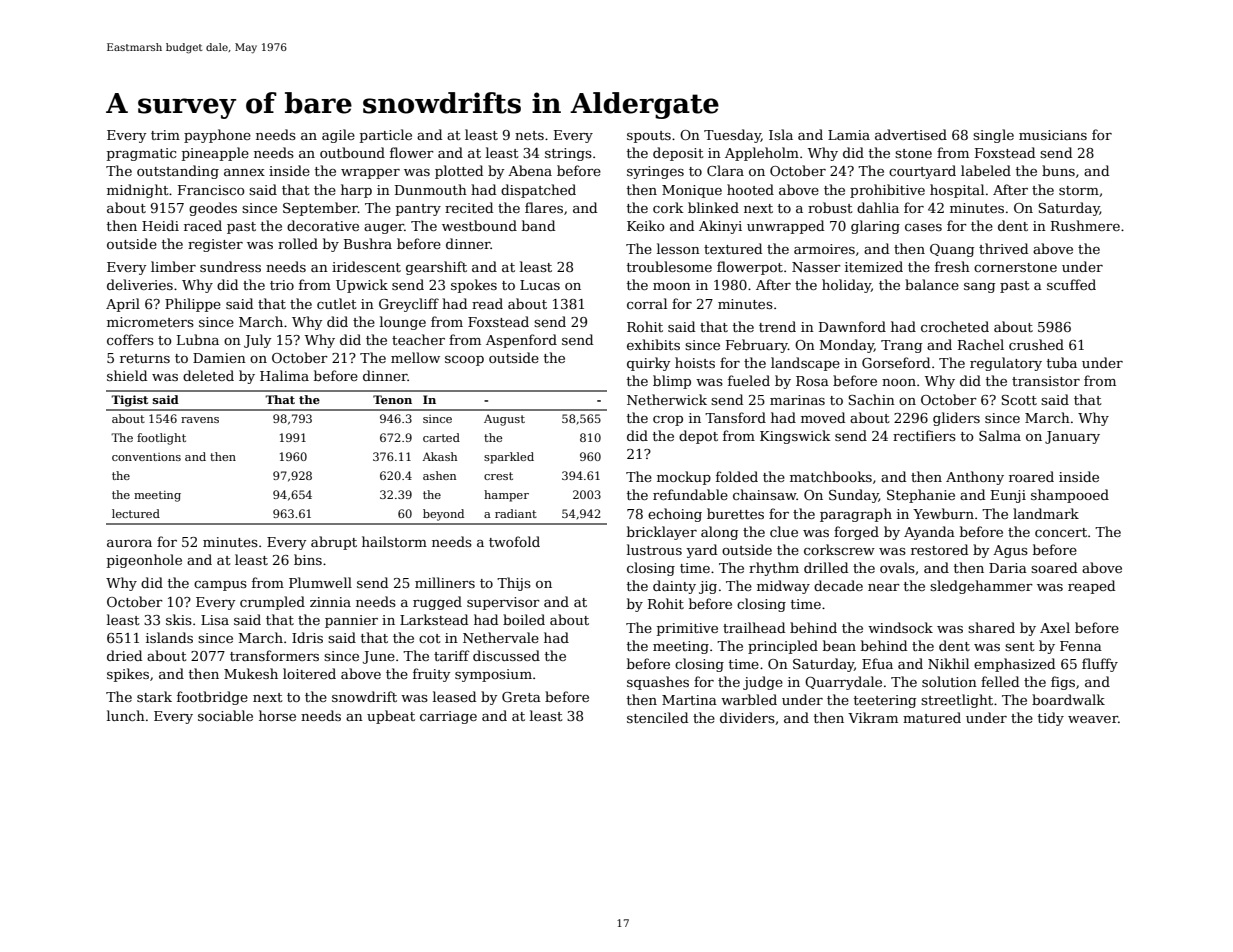 Image resolution: width=1233 pixels, height=952 pixels. I want to click on discussed, so click(506, 655).
